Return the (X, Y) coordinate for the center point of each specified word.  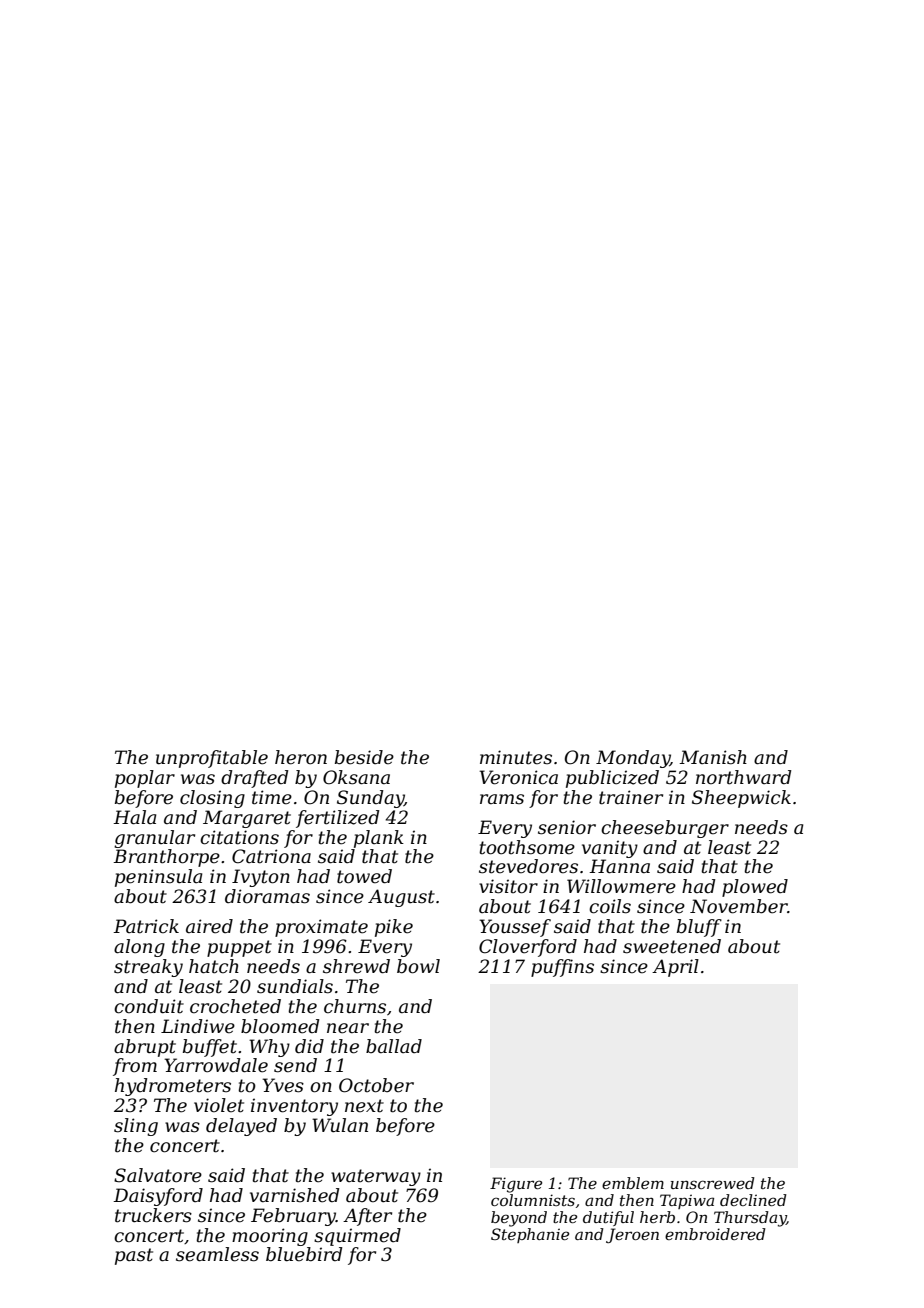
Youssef (515, 928)
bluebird (304, 1254)
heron (301, 757)
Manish (713, 757)
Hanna (619, 866)
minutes (516, 757)
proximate (321, 928)
